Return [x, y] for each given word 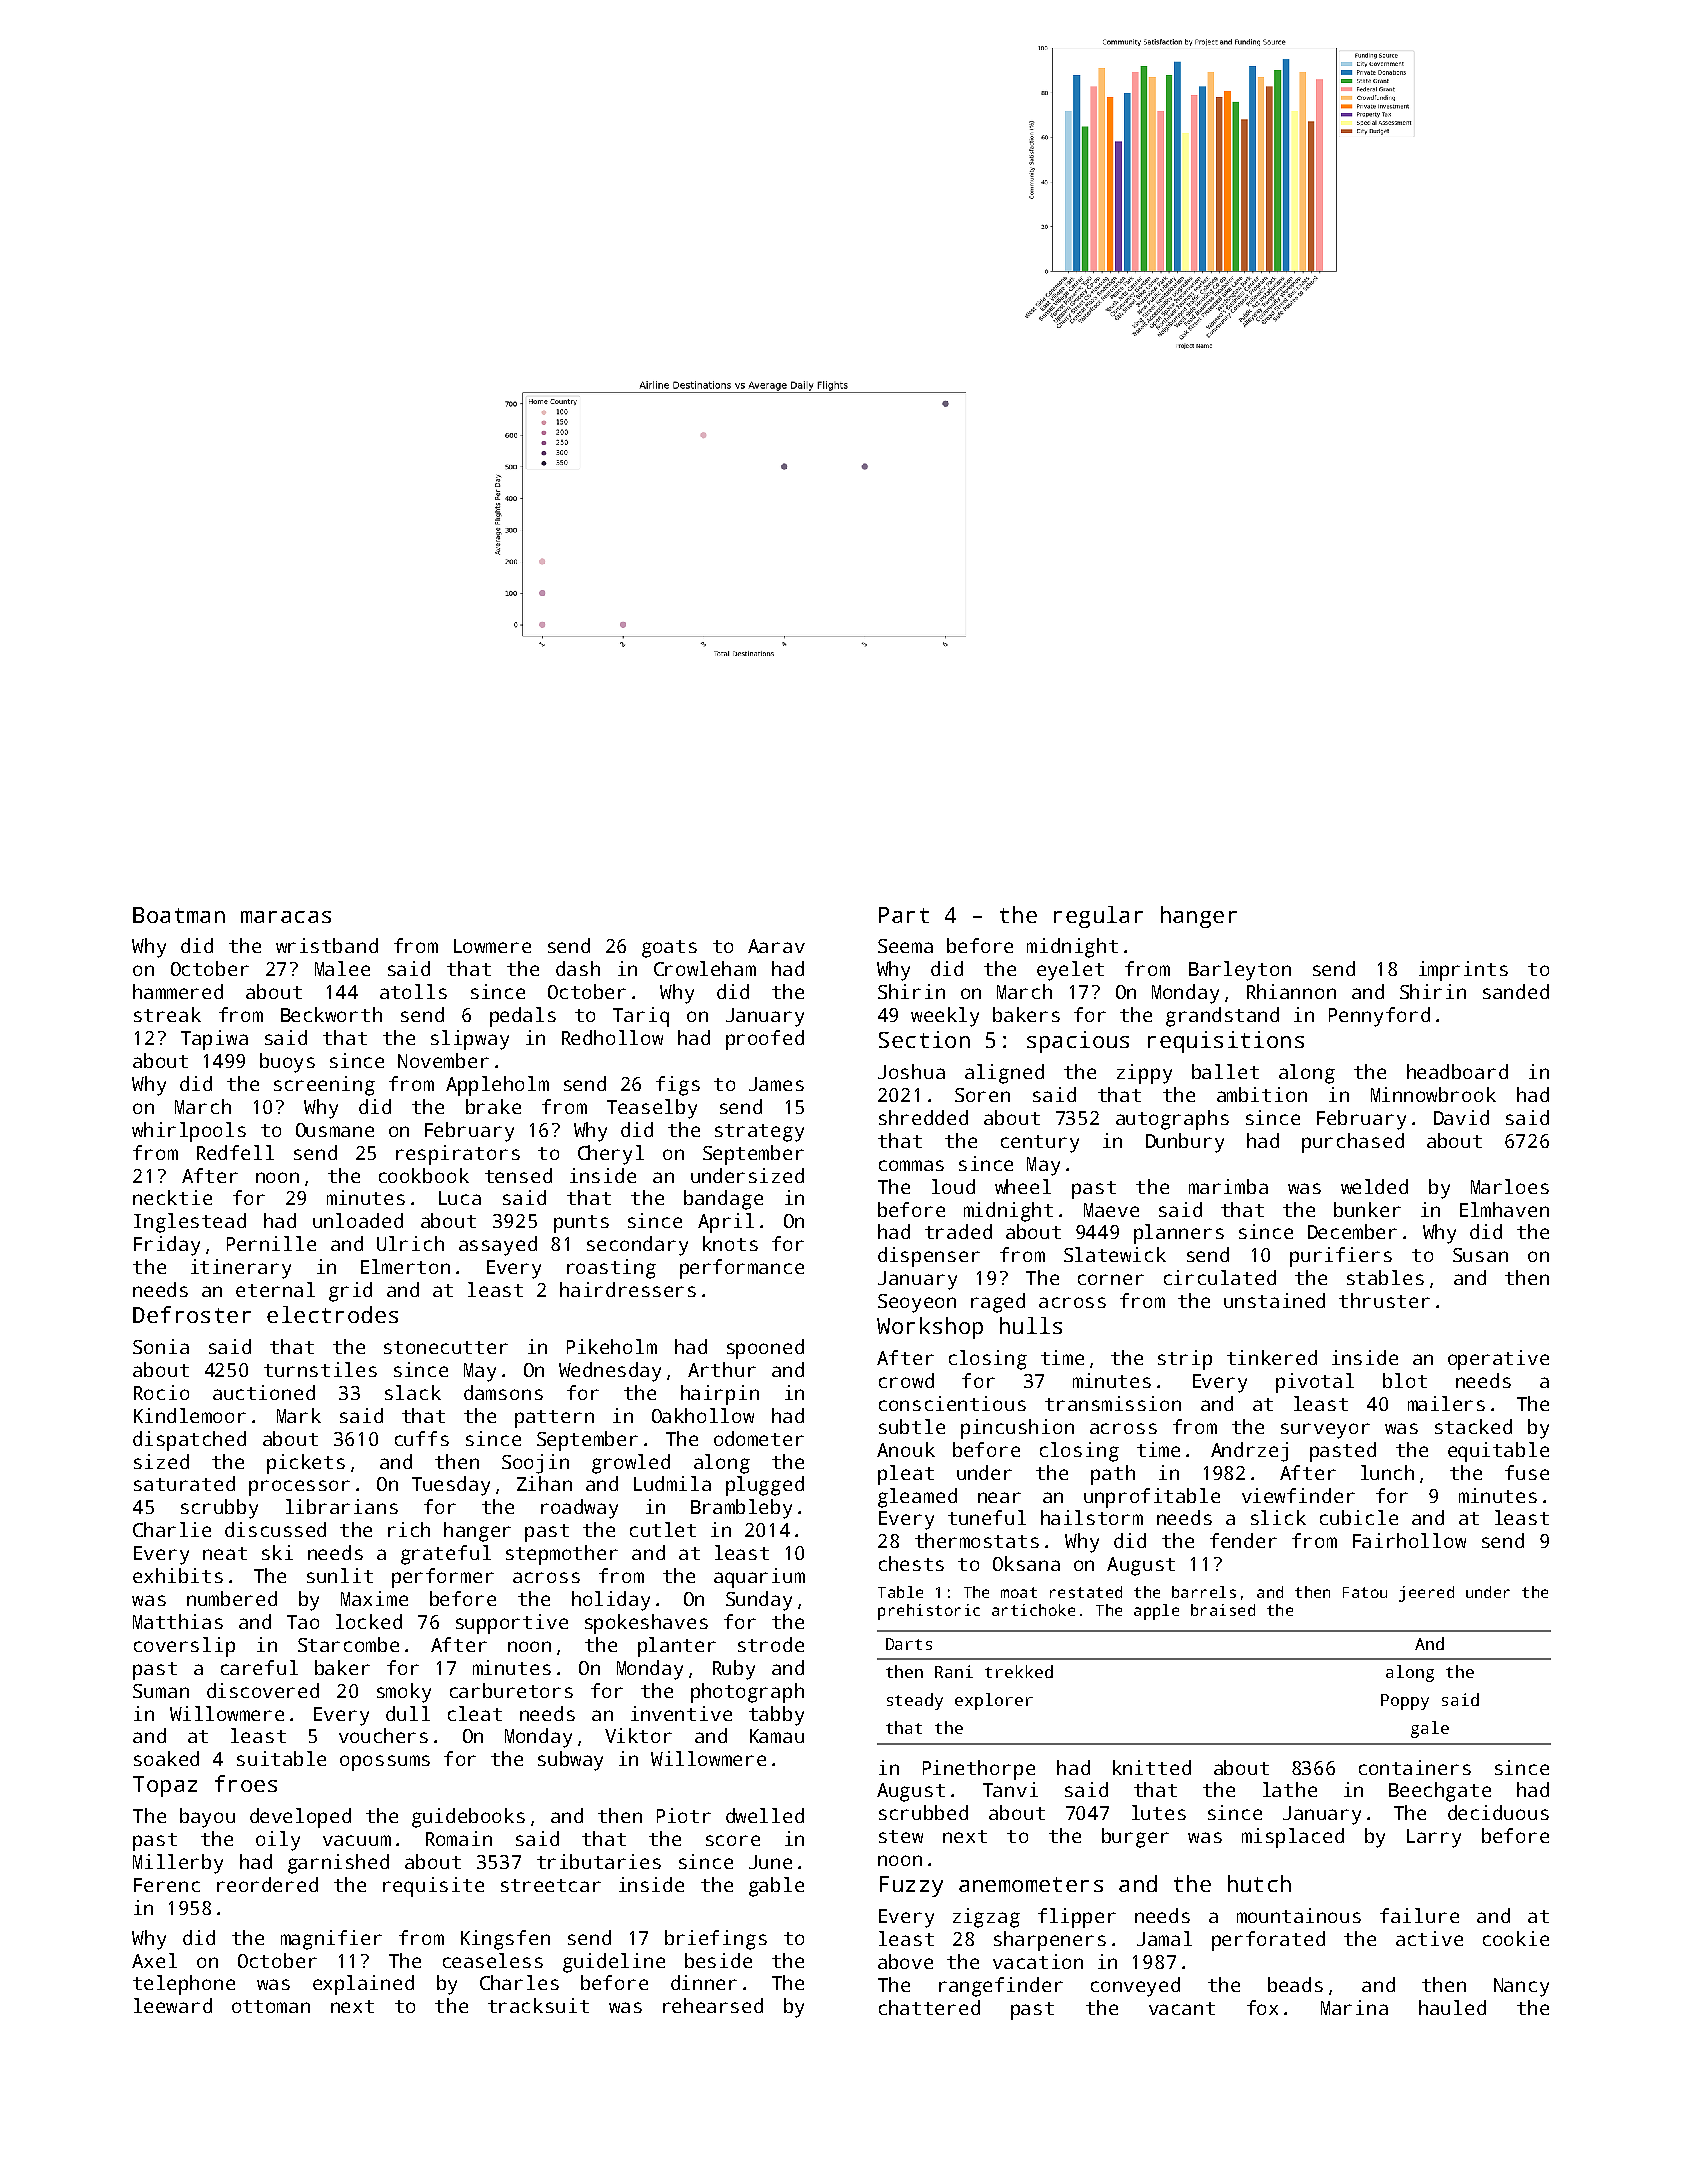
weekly [945, 1017]
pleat [906, 1475]
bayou [207, 1818]
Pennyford [1379, 1017]
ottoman [271, 2006]
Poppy [1405, 1702]
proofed [765, 1040]
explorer [994, 1701]
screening [324, 1086]
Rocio [161, 1392]
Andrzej [1249, 1452]
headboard [1457, 1071]
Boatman [179, 915]
